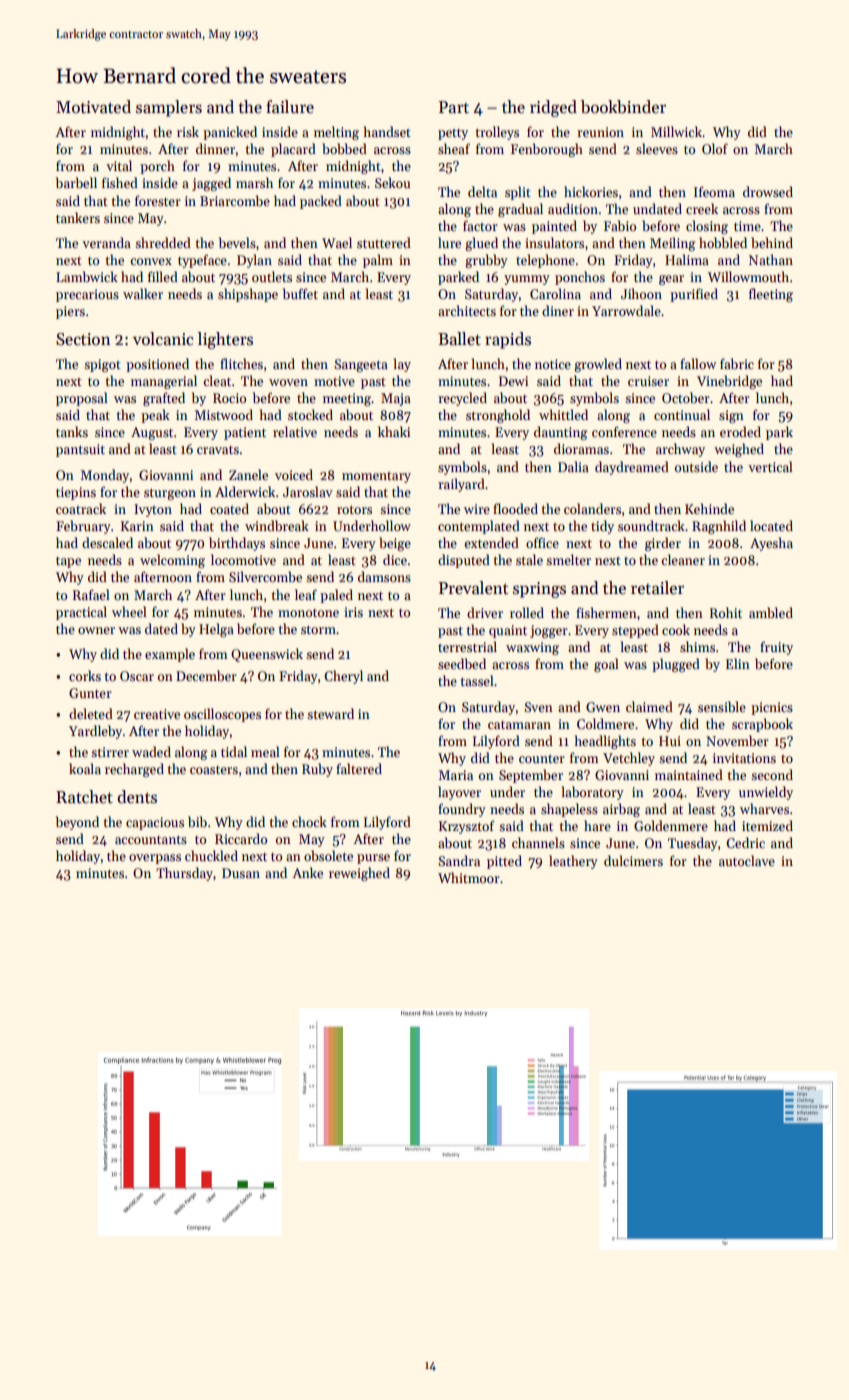 This screenshot has width=849, height=1400. What do you see at coordinates (657, 148) in the screenshot?
I see `sleeves` at bounding box center [657, 148].
